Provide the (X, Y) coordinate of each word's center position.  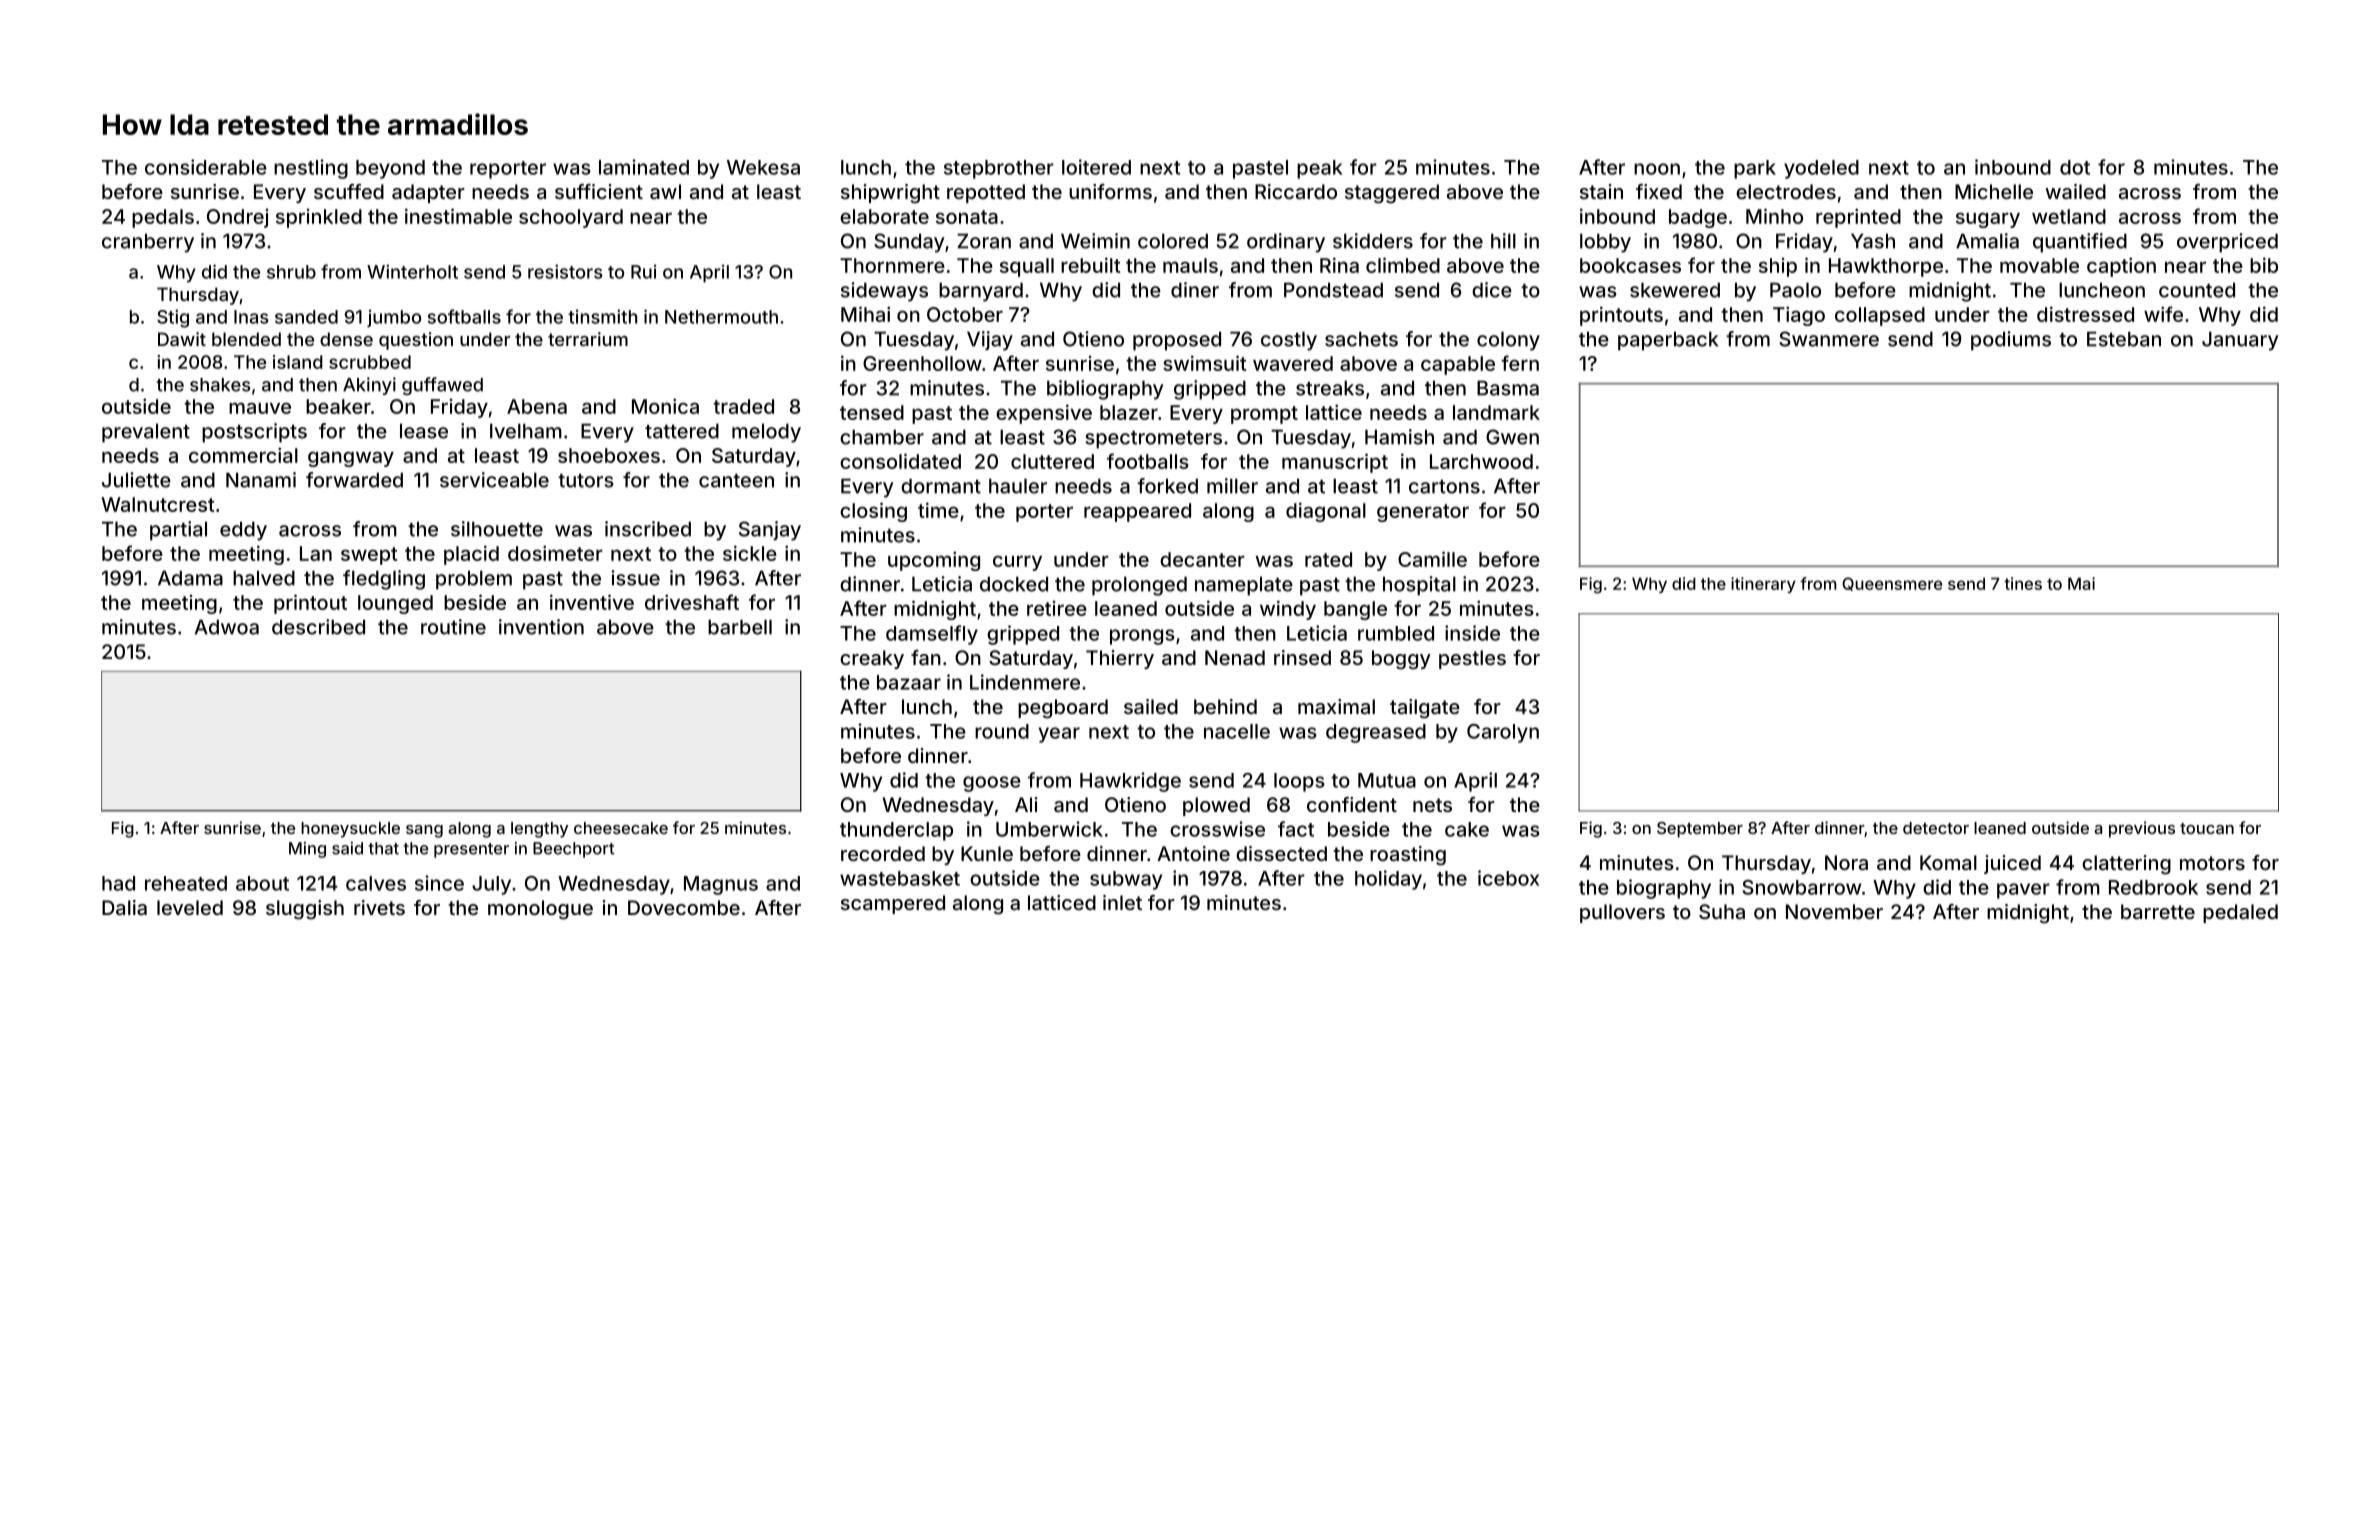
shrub (291, 272)
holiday (1388, 880)
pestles (1472, 659)
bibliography (1105, 390)
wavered (1293, 363)
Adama (190, 578)
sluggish (305, 910)
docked (1014, 584)
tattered (682, 431)
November (1834, 911)
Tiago (1799, 316)
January (2240, 341)
